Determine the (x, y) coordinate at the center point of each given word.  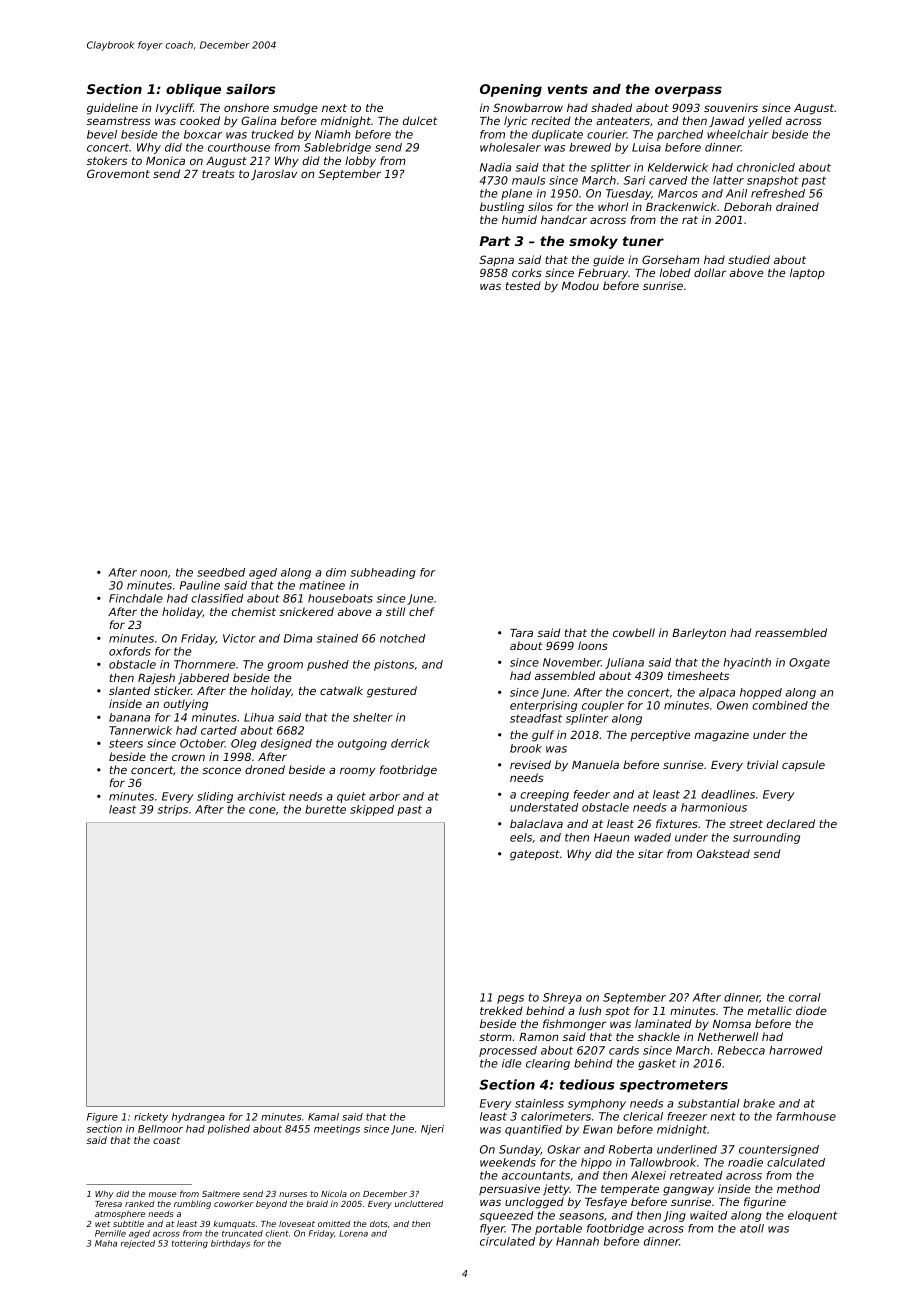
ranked (139, 1204)
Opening (511, 90)
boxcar (203, 134)
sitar (650, 853)
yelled (765, 122)
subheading (383, 573)
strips (173, 810)
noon (153, 573)
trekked (501, 1010)
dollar (710, 272)
